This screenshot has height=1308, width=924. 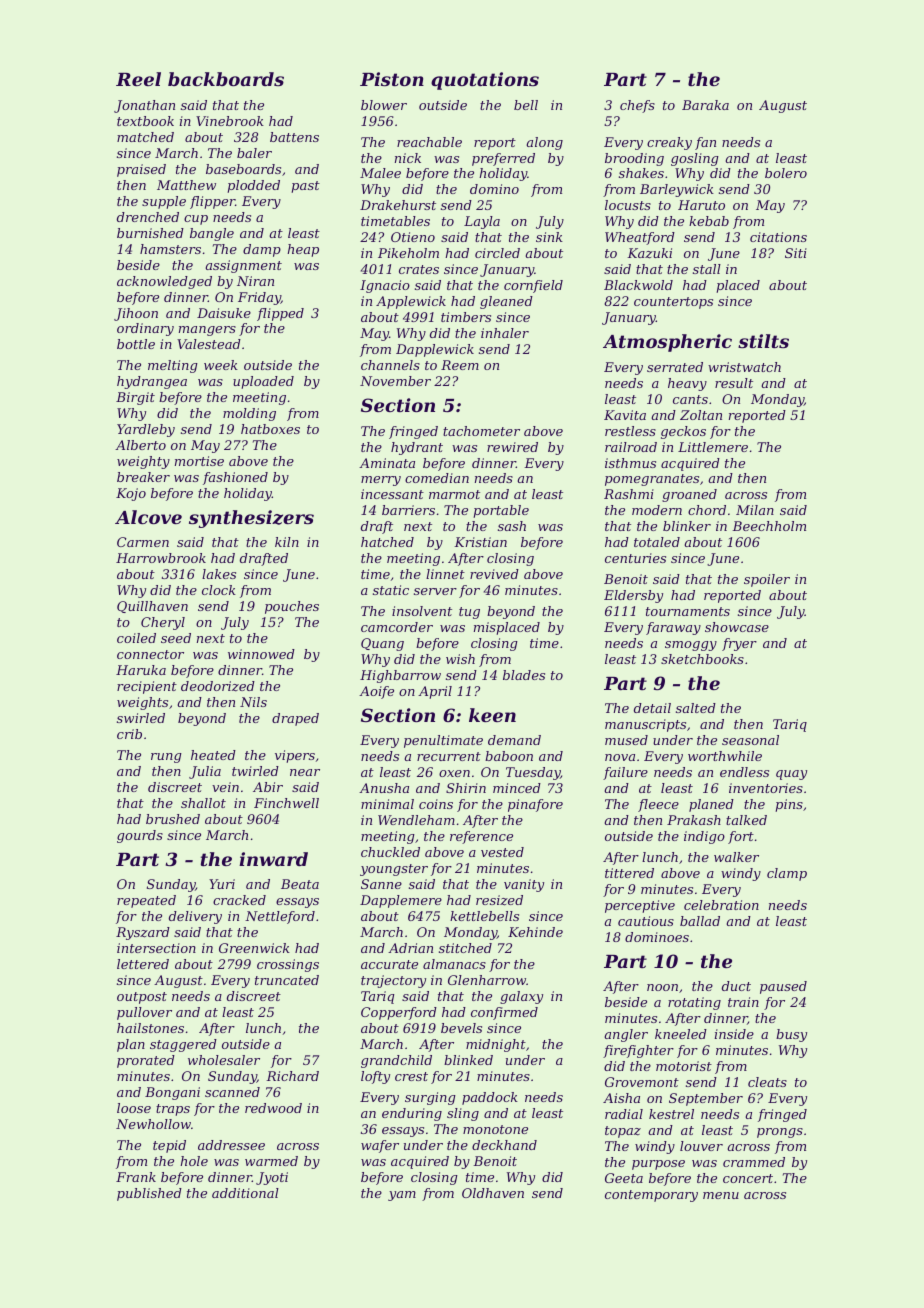 I want to click on Reel, so click(x=138, y=79).
